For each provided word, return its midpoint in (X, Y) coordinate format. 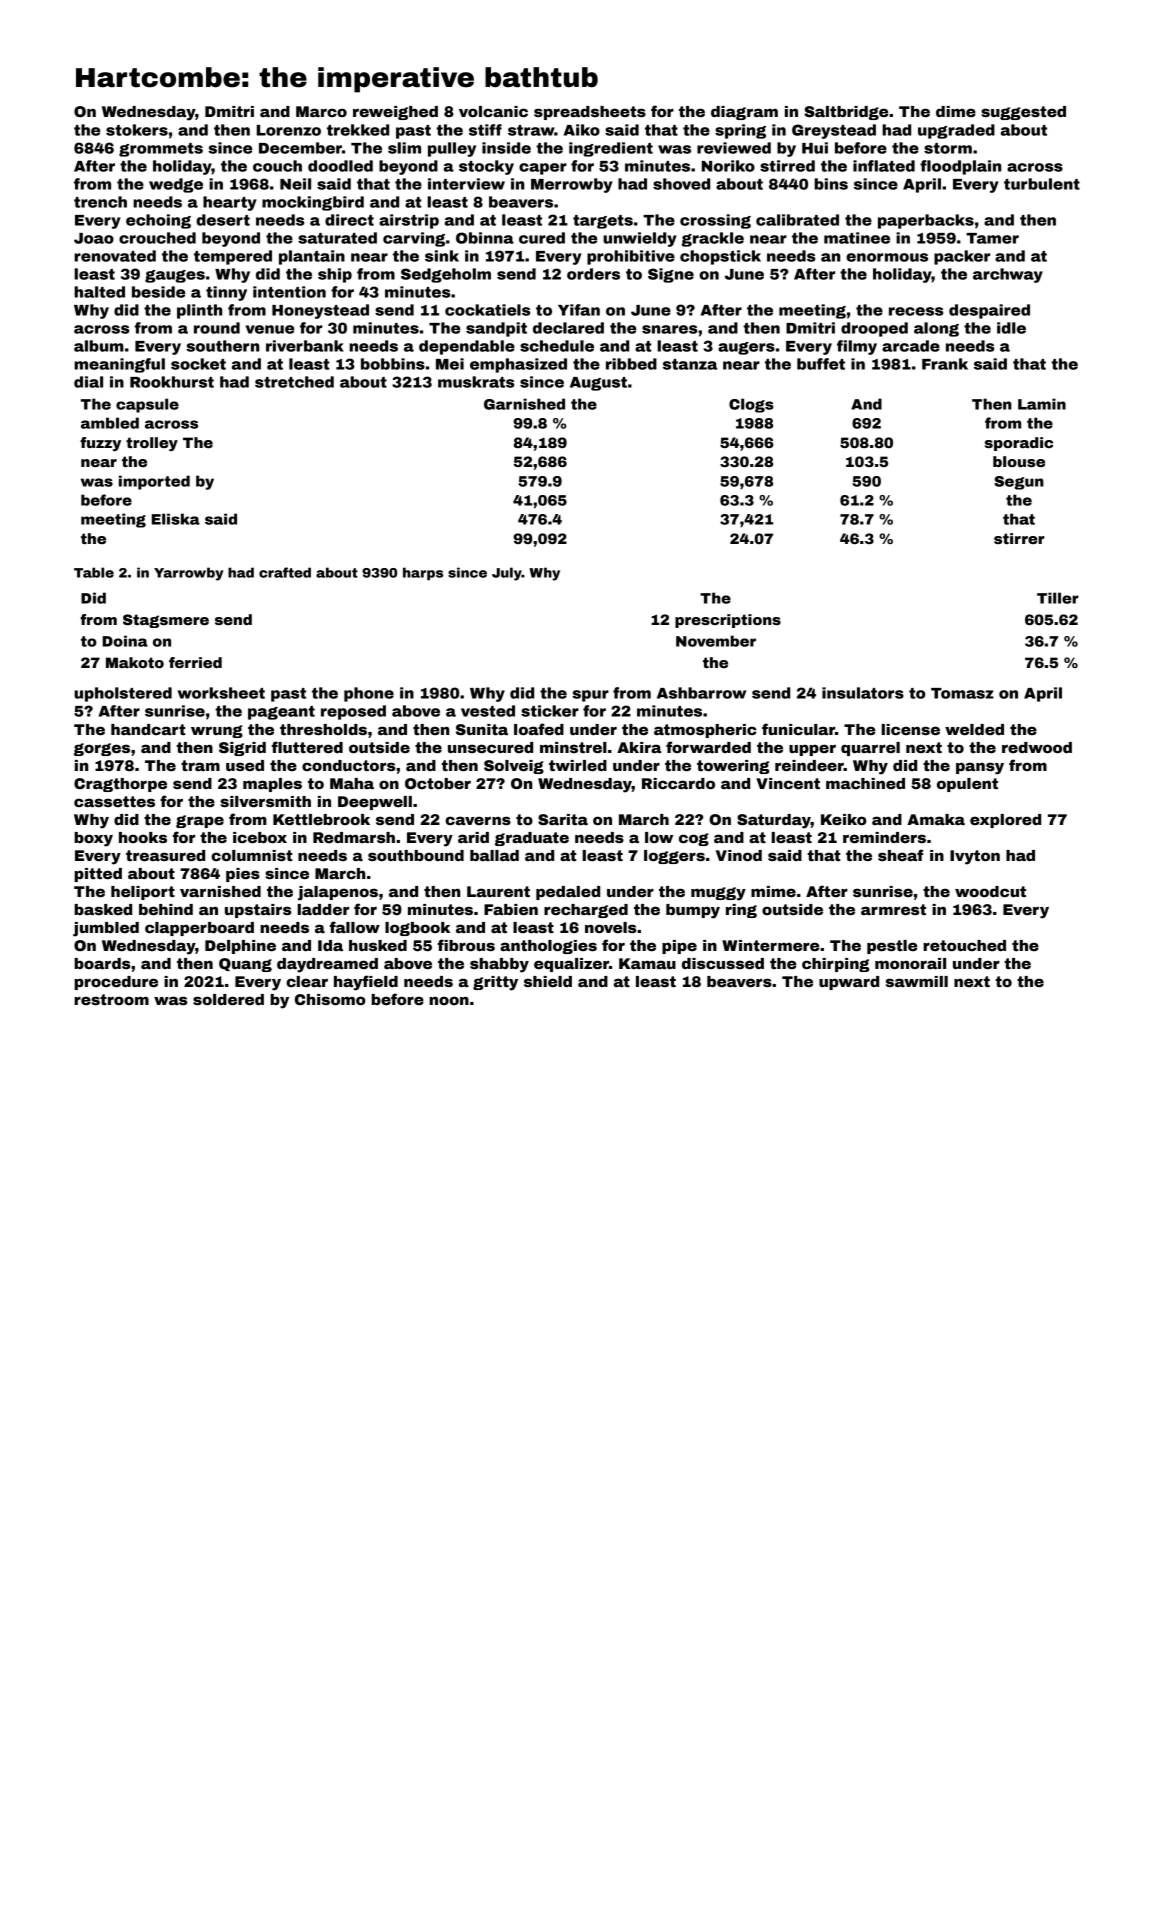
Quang (245, 965)
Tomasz (962, 693)
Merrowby (572, 185)
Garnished (524, 404)
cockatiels (487, 310)
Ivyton (975, 857)
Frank (945, 364)
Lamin (1042, 404)
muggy (718, 894)
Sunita (482, 729)
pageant (281, 713)
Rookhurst (172, 382)
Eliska (176, 519)
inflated (884, 166)
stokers (137, 130)
